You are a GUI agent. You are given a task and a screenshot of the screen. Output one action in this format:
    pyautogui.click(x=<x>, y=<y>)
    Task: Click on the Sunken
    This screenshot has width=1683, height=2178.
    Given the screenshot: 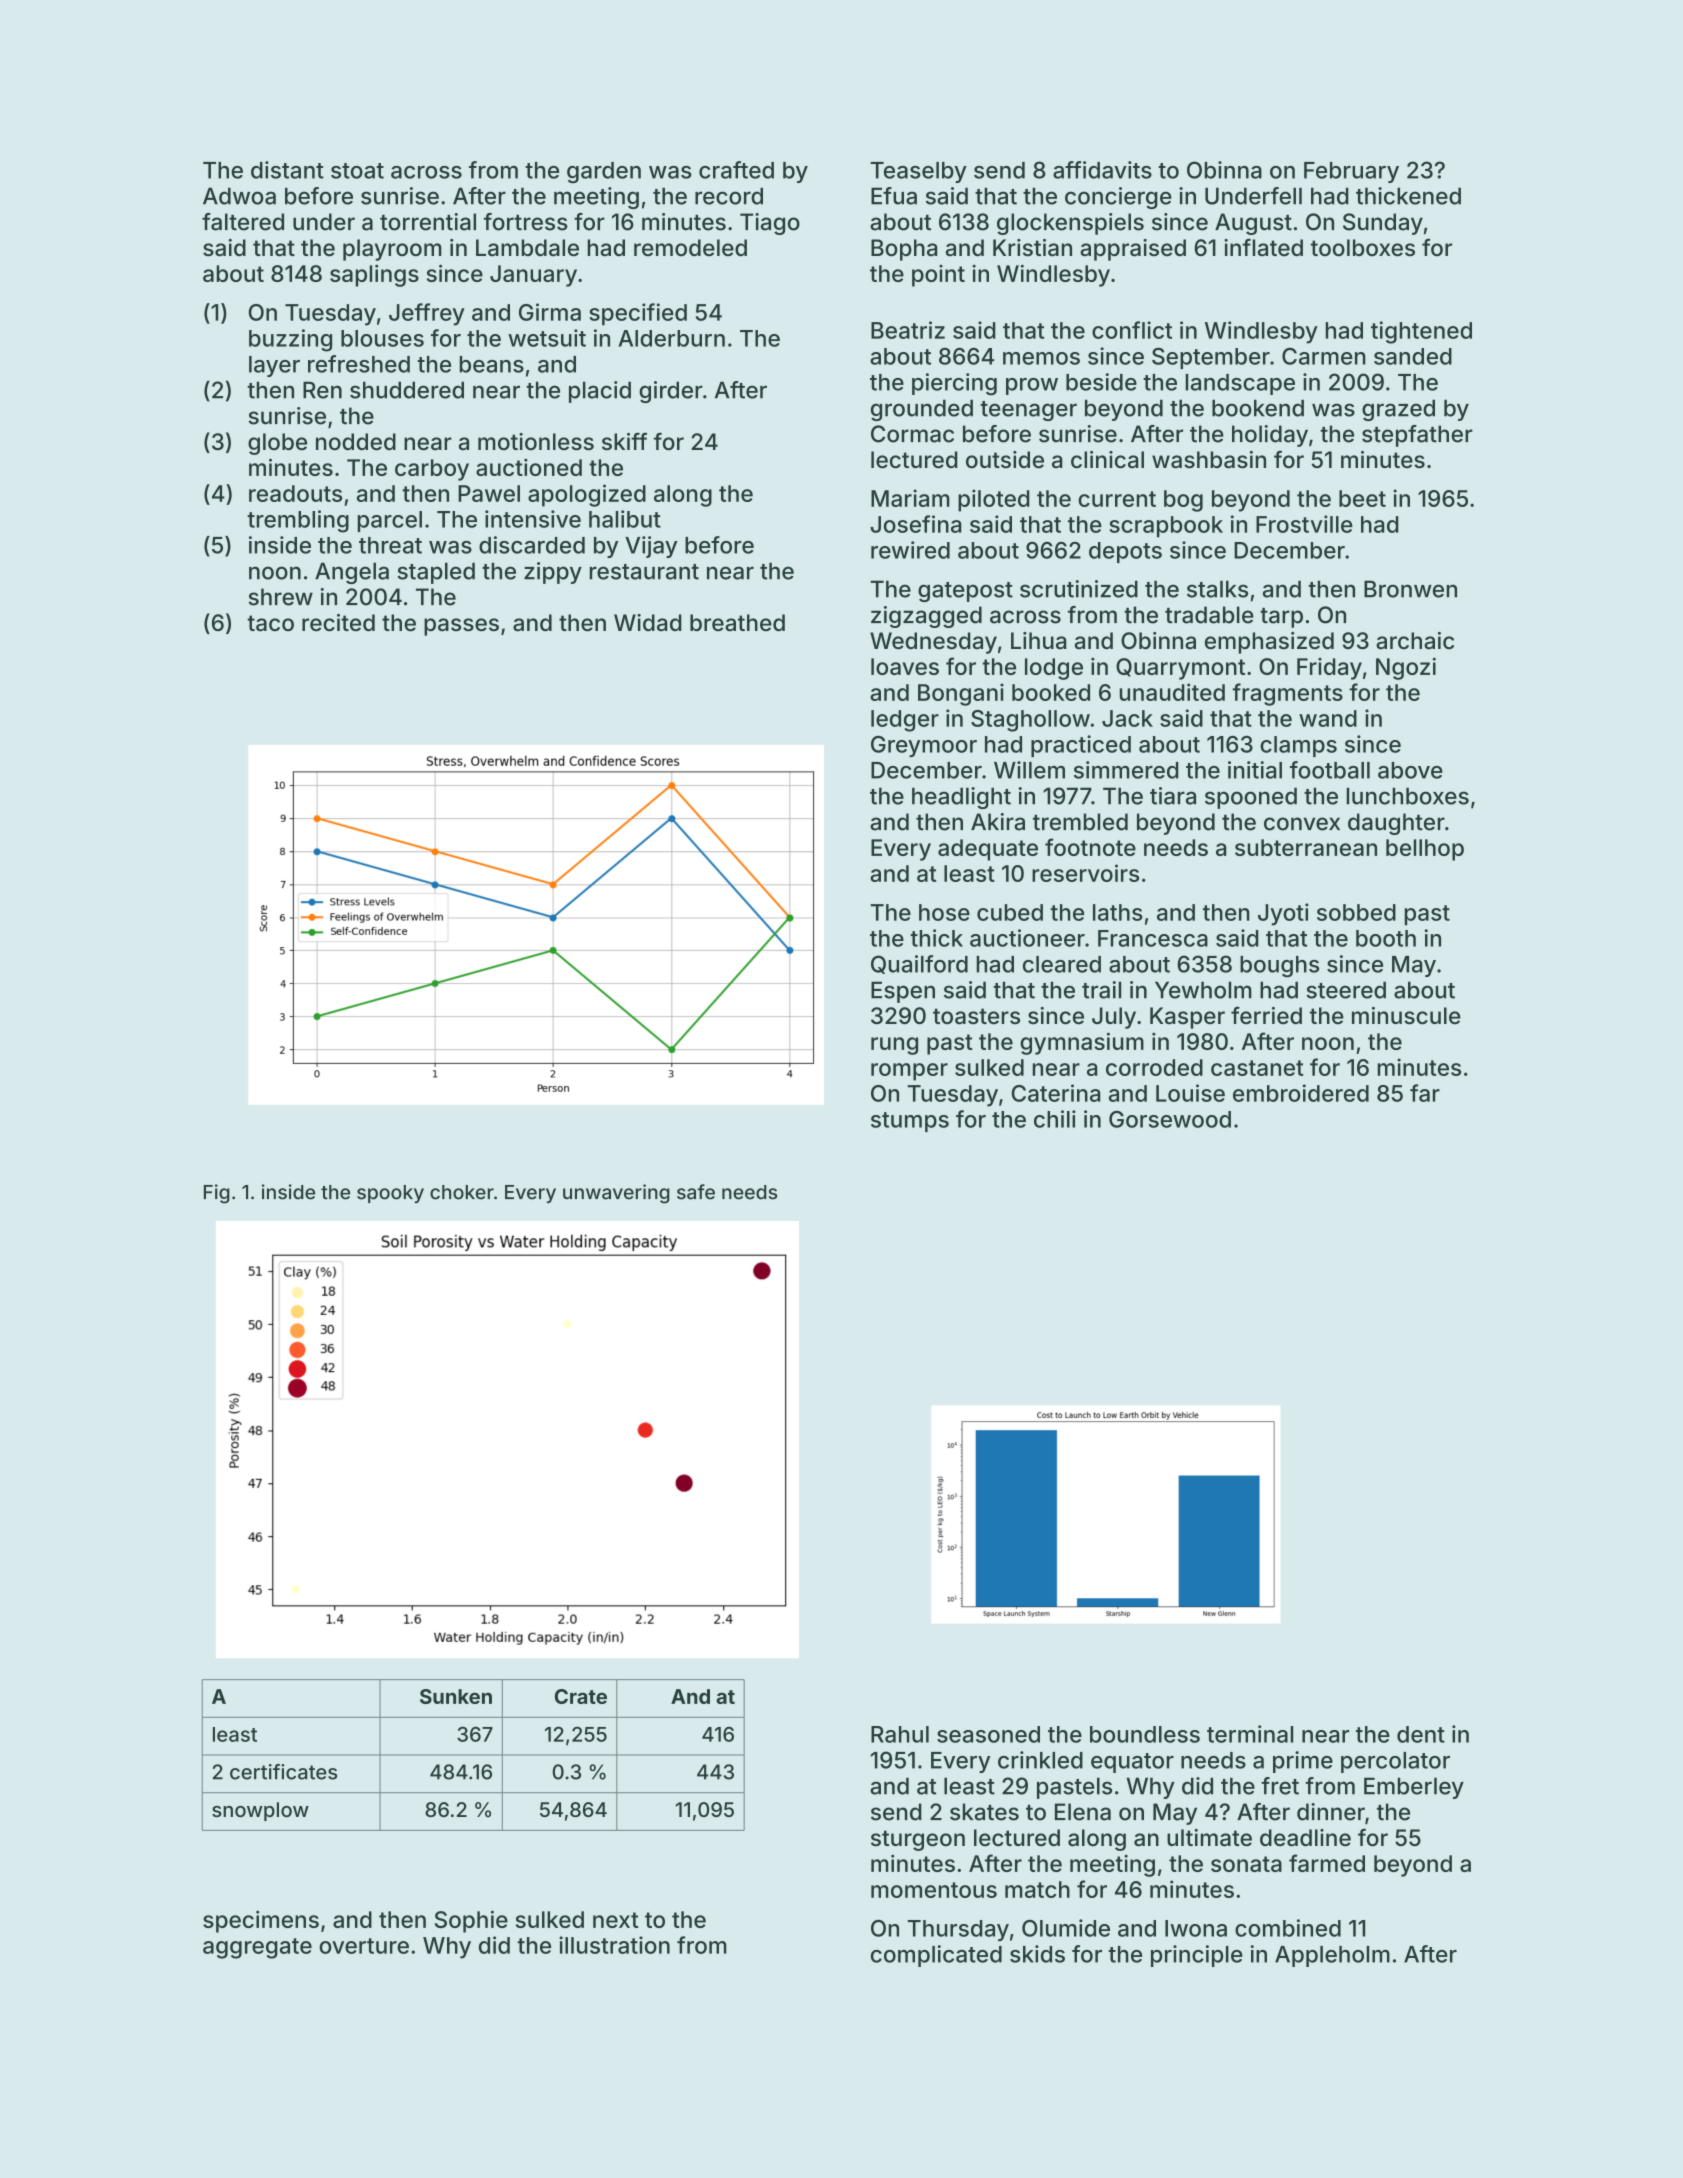 What is the action you would take?
    pyautogui.click(x=456, y=1696)
